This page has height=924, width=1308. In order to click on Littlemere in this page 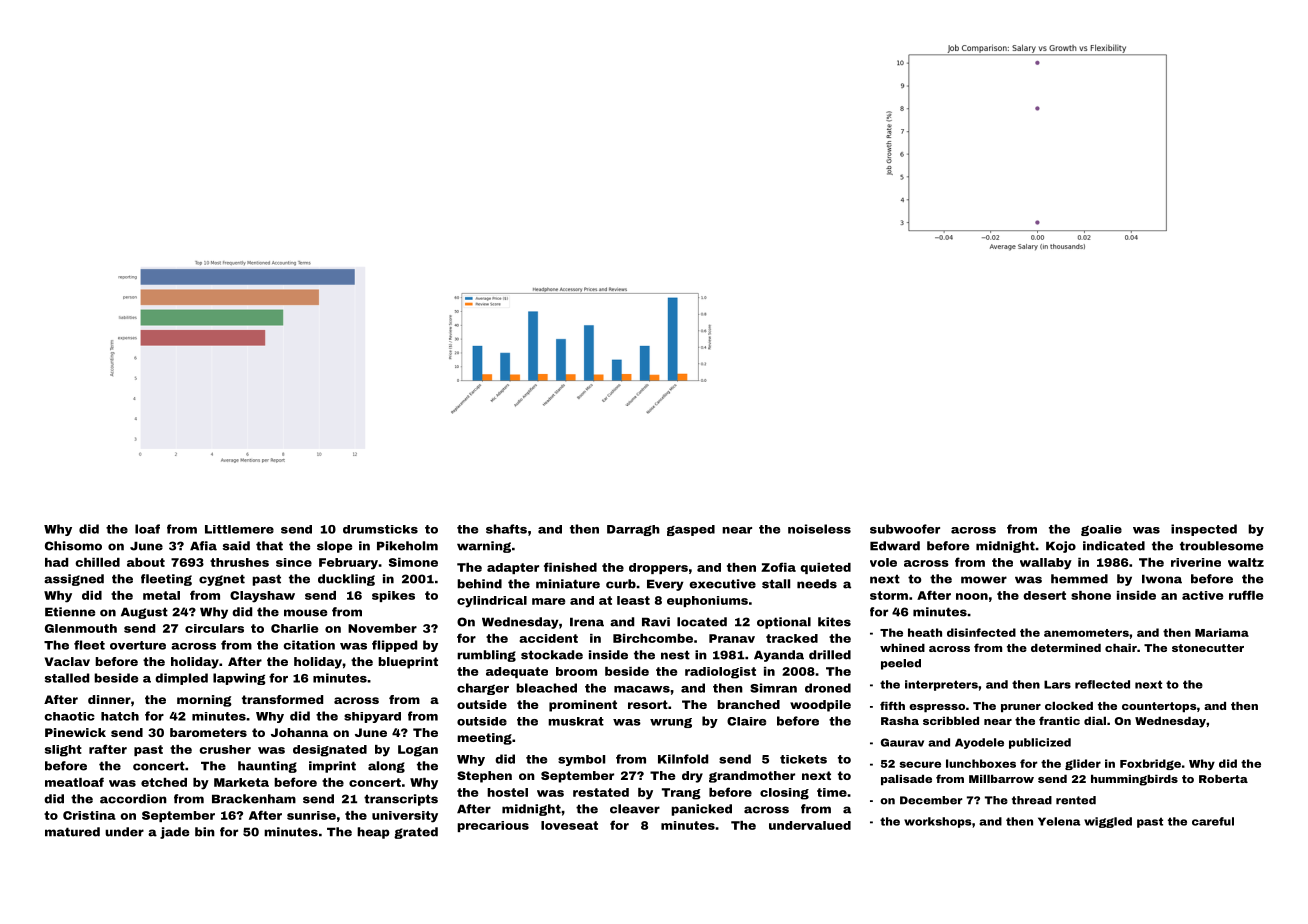, I will do `click(239, 529)`.
